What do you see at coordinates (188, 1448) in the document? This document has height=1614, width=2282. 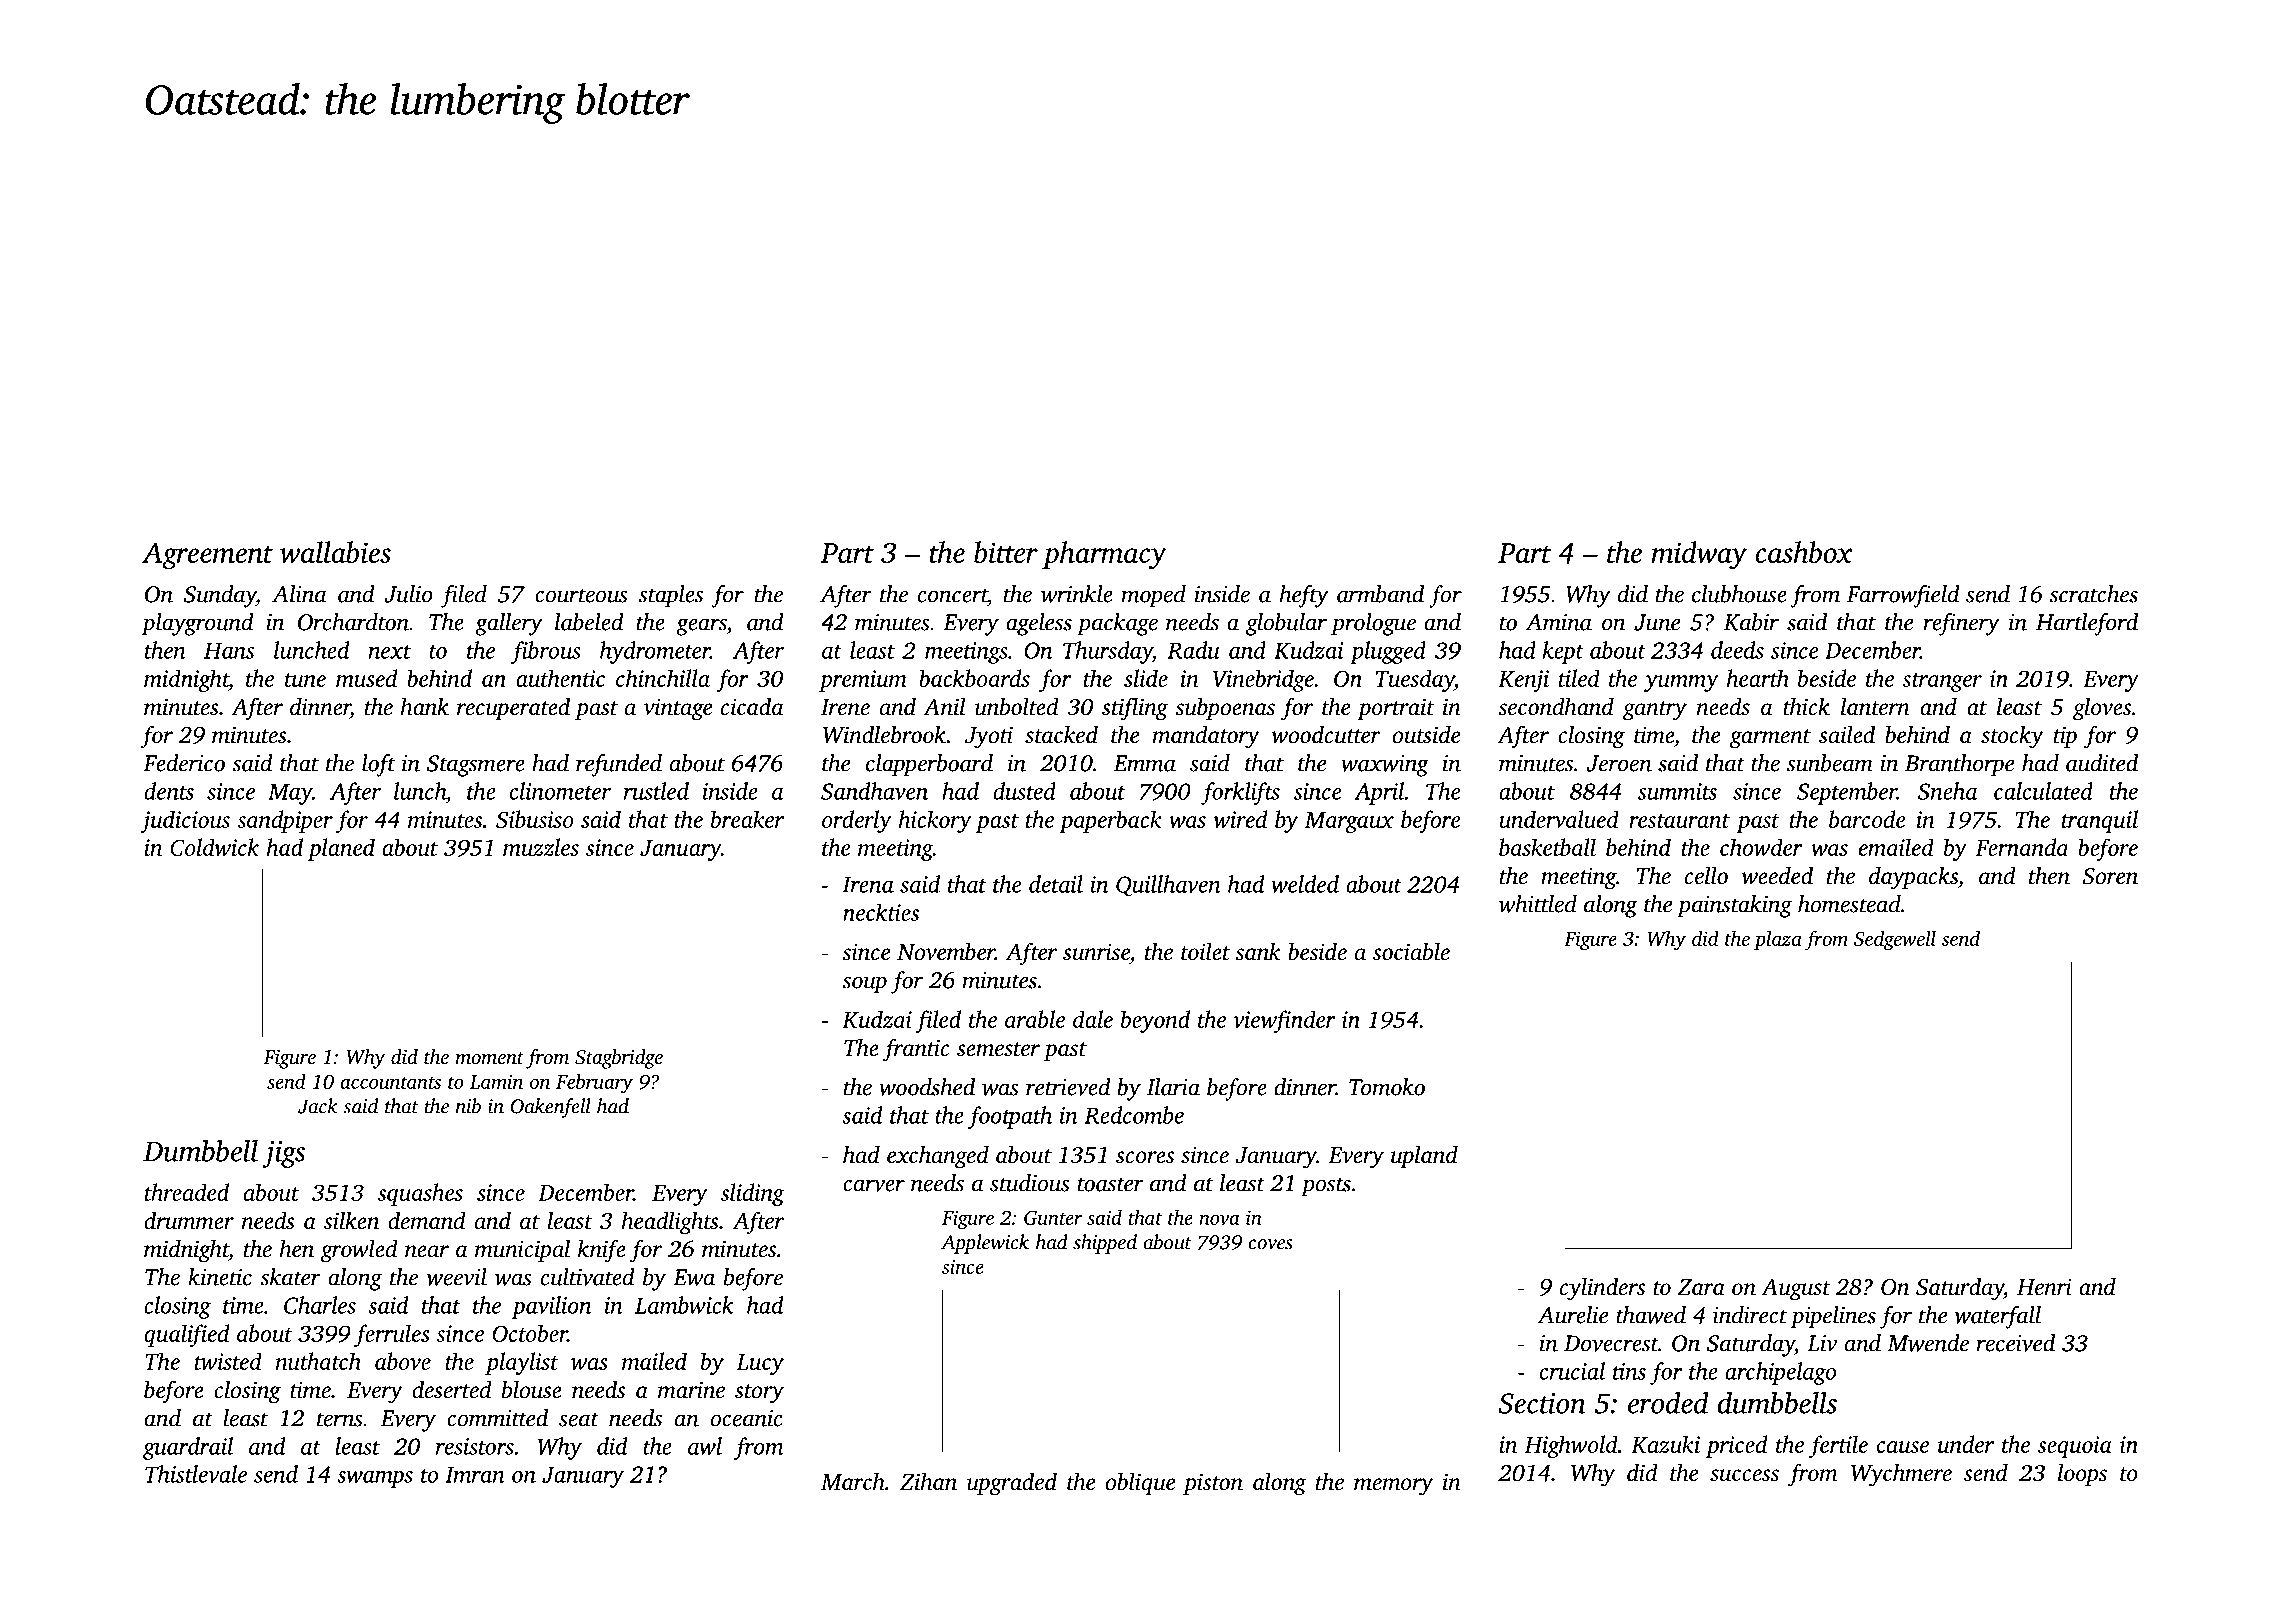 I see `guardrail` at bounding box center [188, 1448].
